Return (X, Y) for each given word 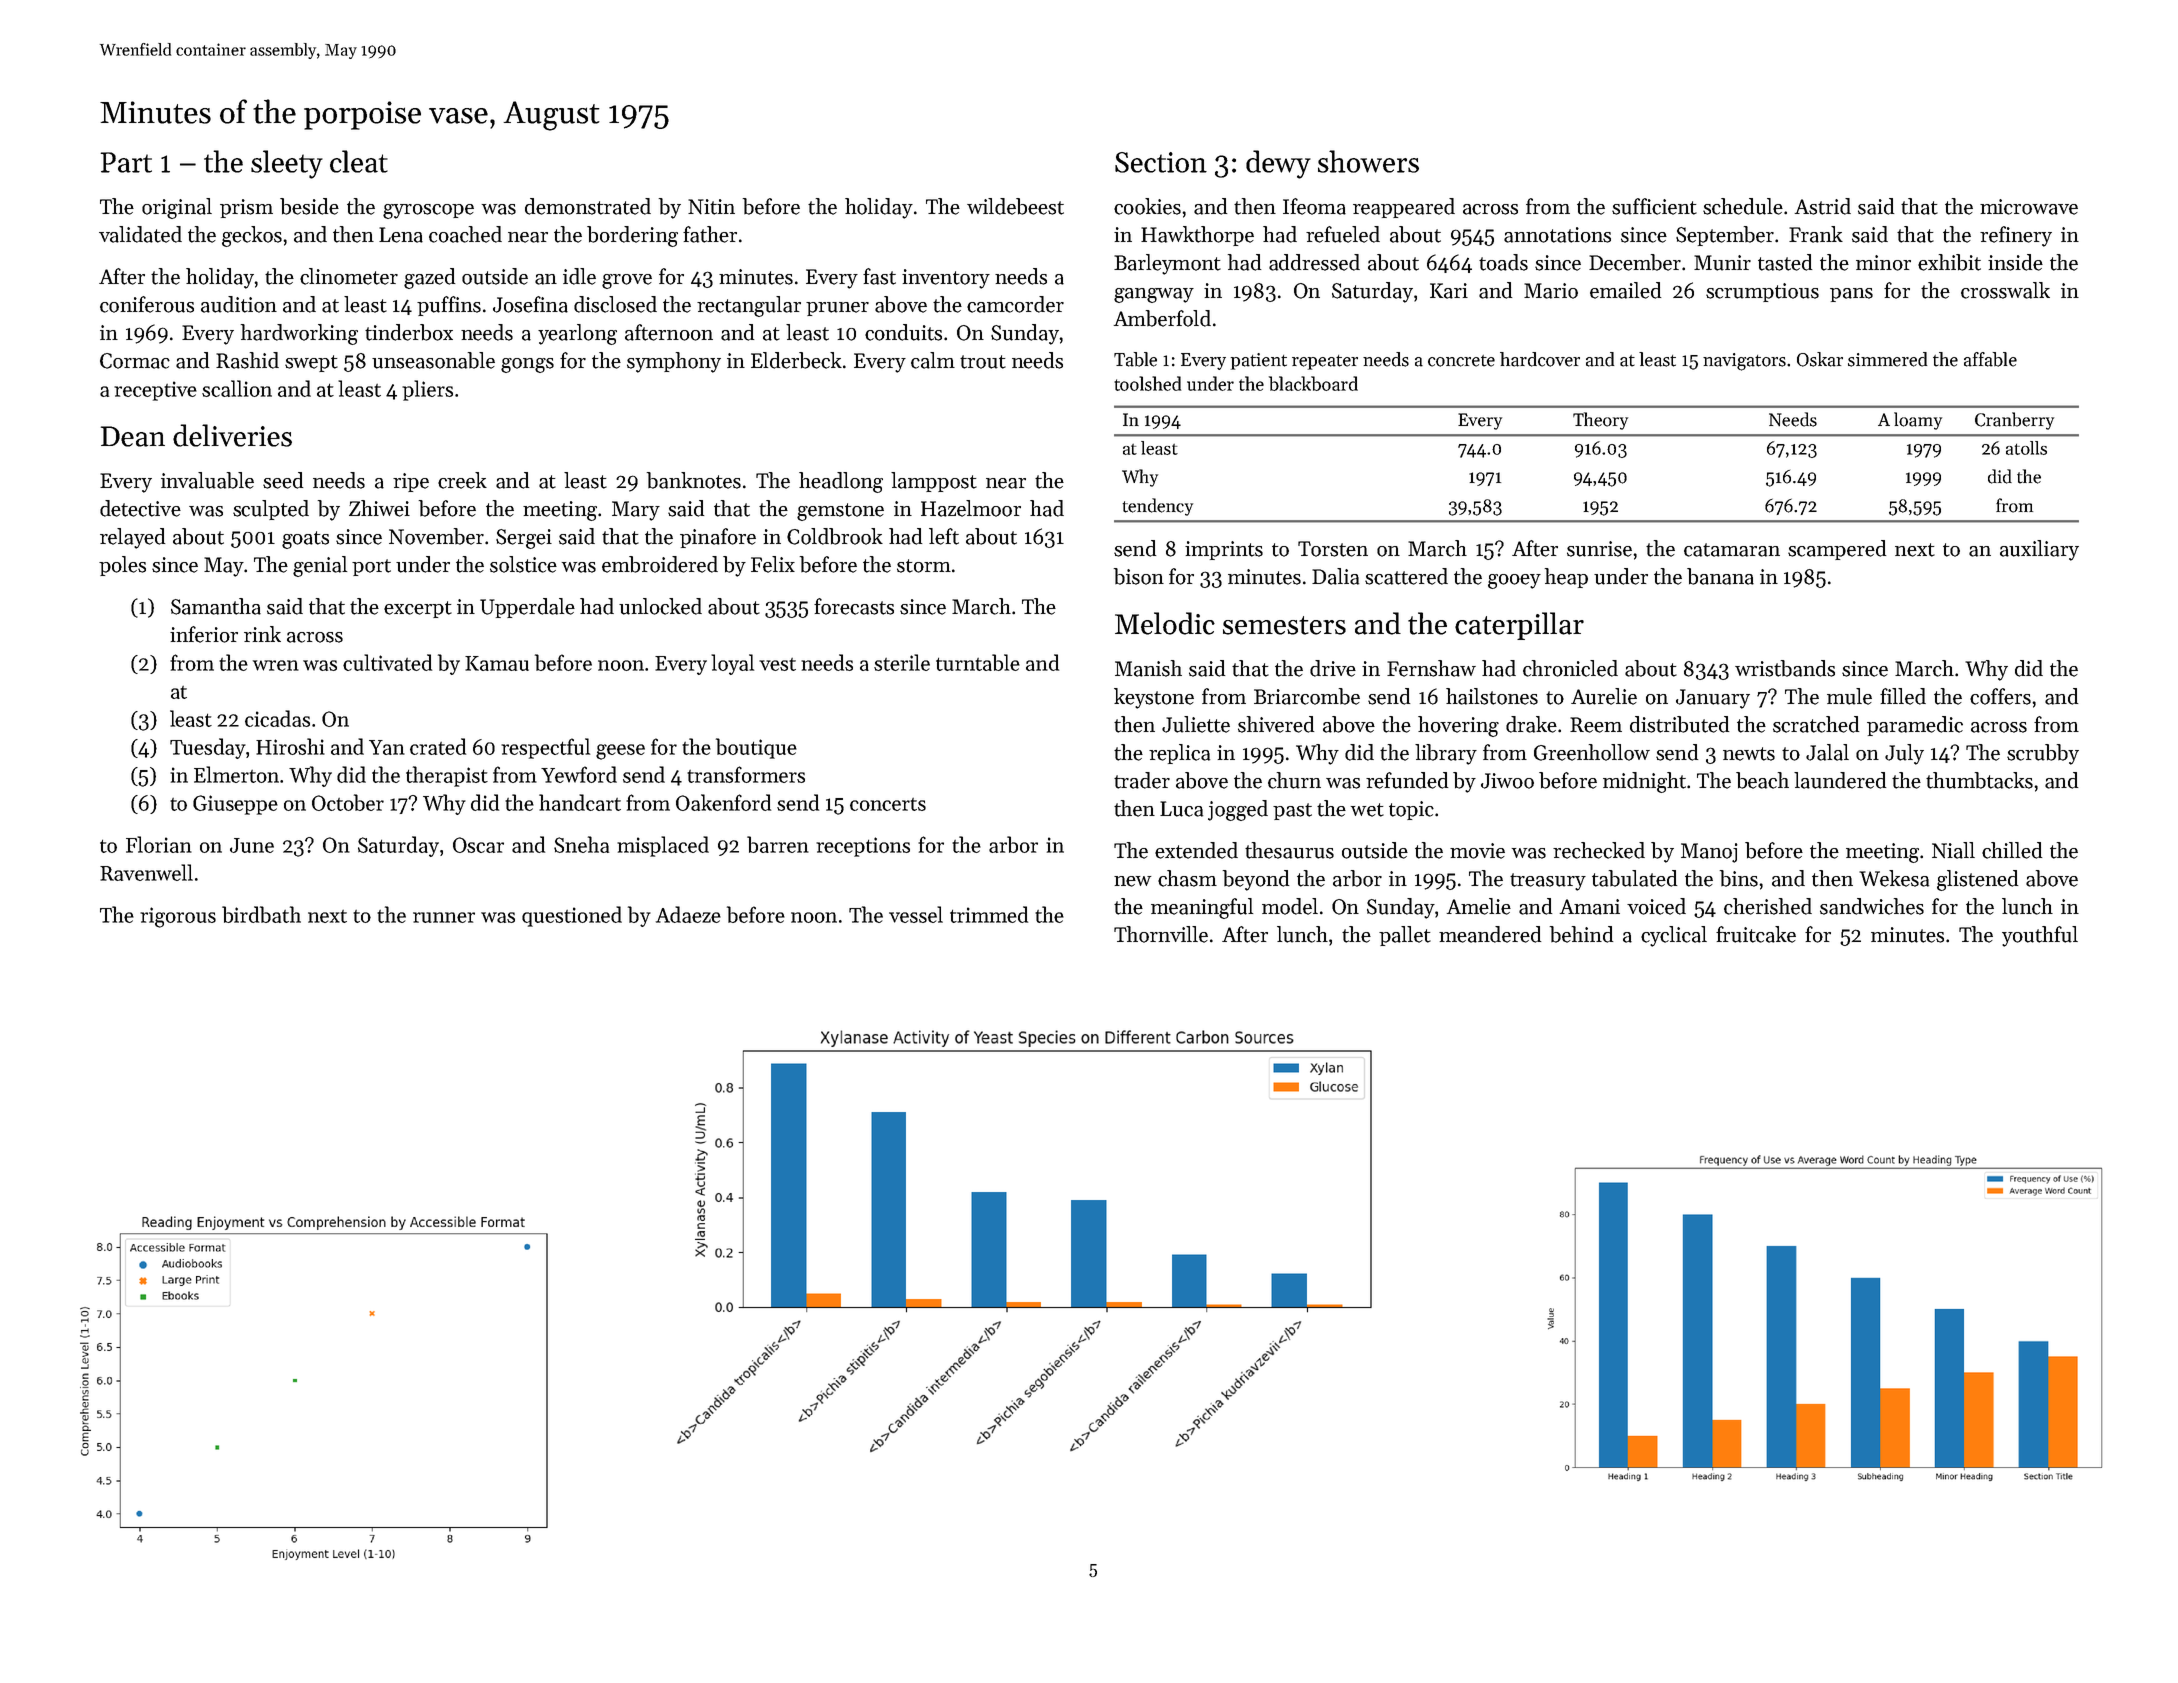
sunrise (1599, 549)
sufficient (1654, 206)
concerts (888, 804)
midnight (1644, 782)
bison (1139, 576)
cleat (359, 161)
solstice (523, 564)
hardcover (1540, 359)
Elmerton (236, 774)
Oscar (478, 845)
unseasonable (433, 360)
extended (1196, 850)
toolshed (1147, 383)
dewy (1278, 164)
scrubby (2043, 754)
